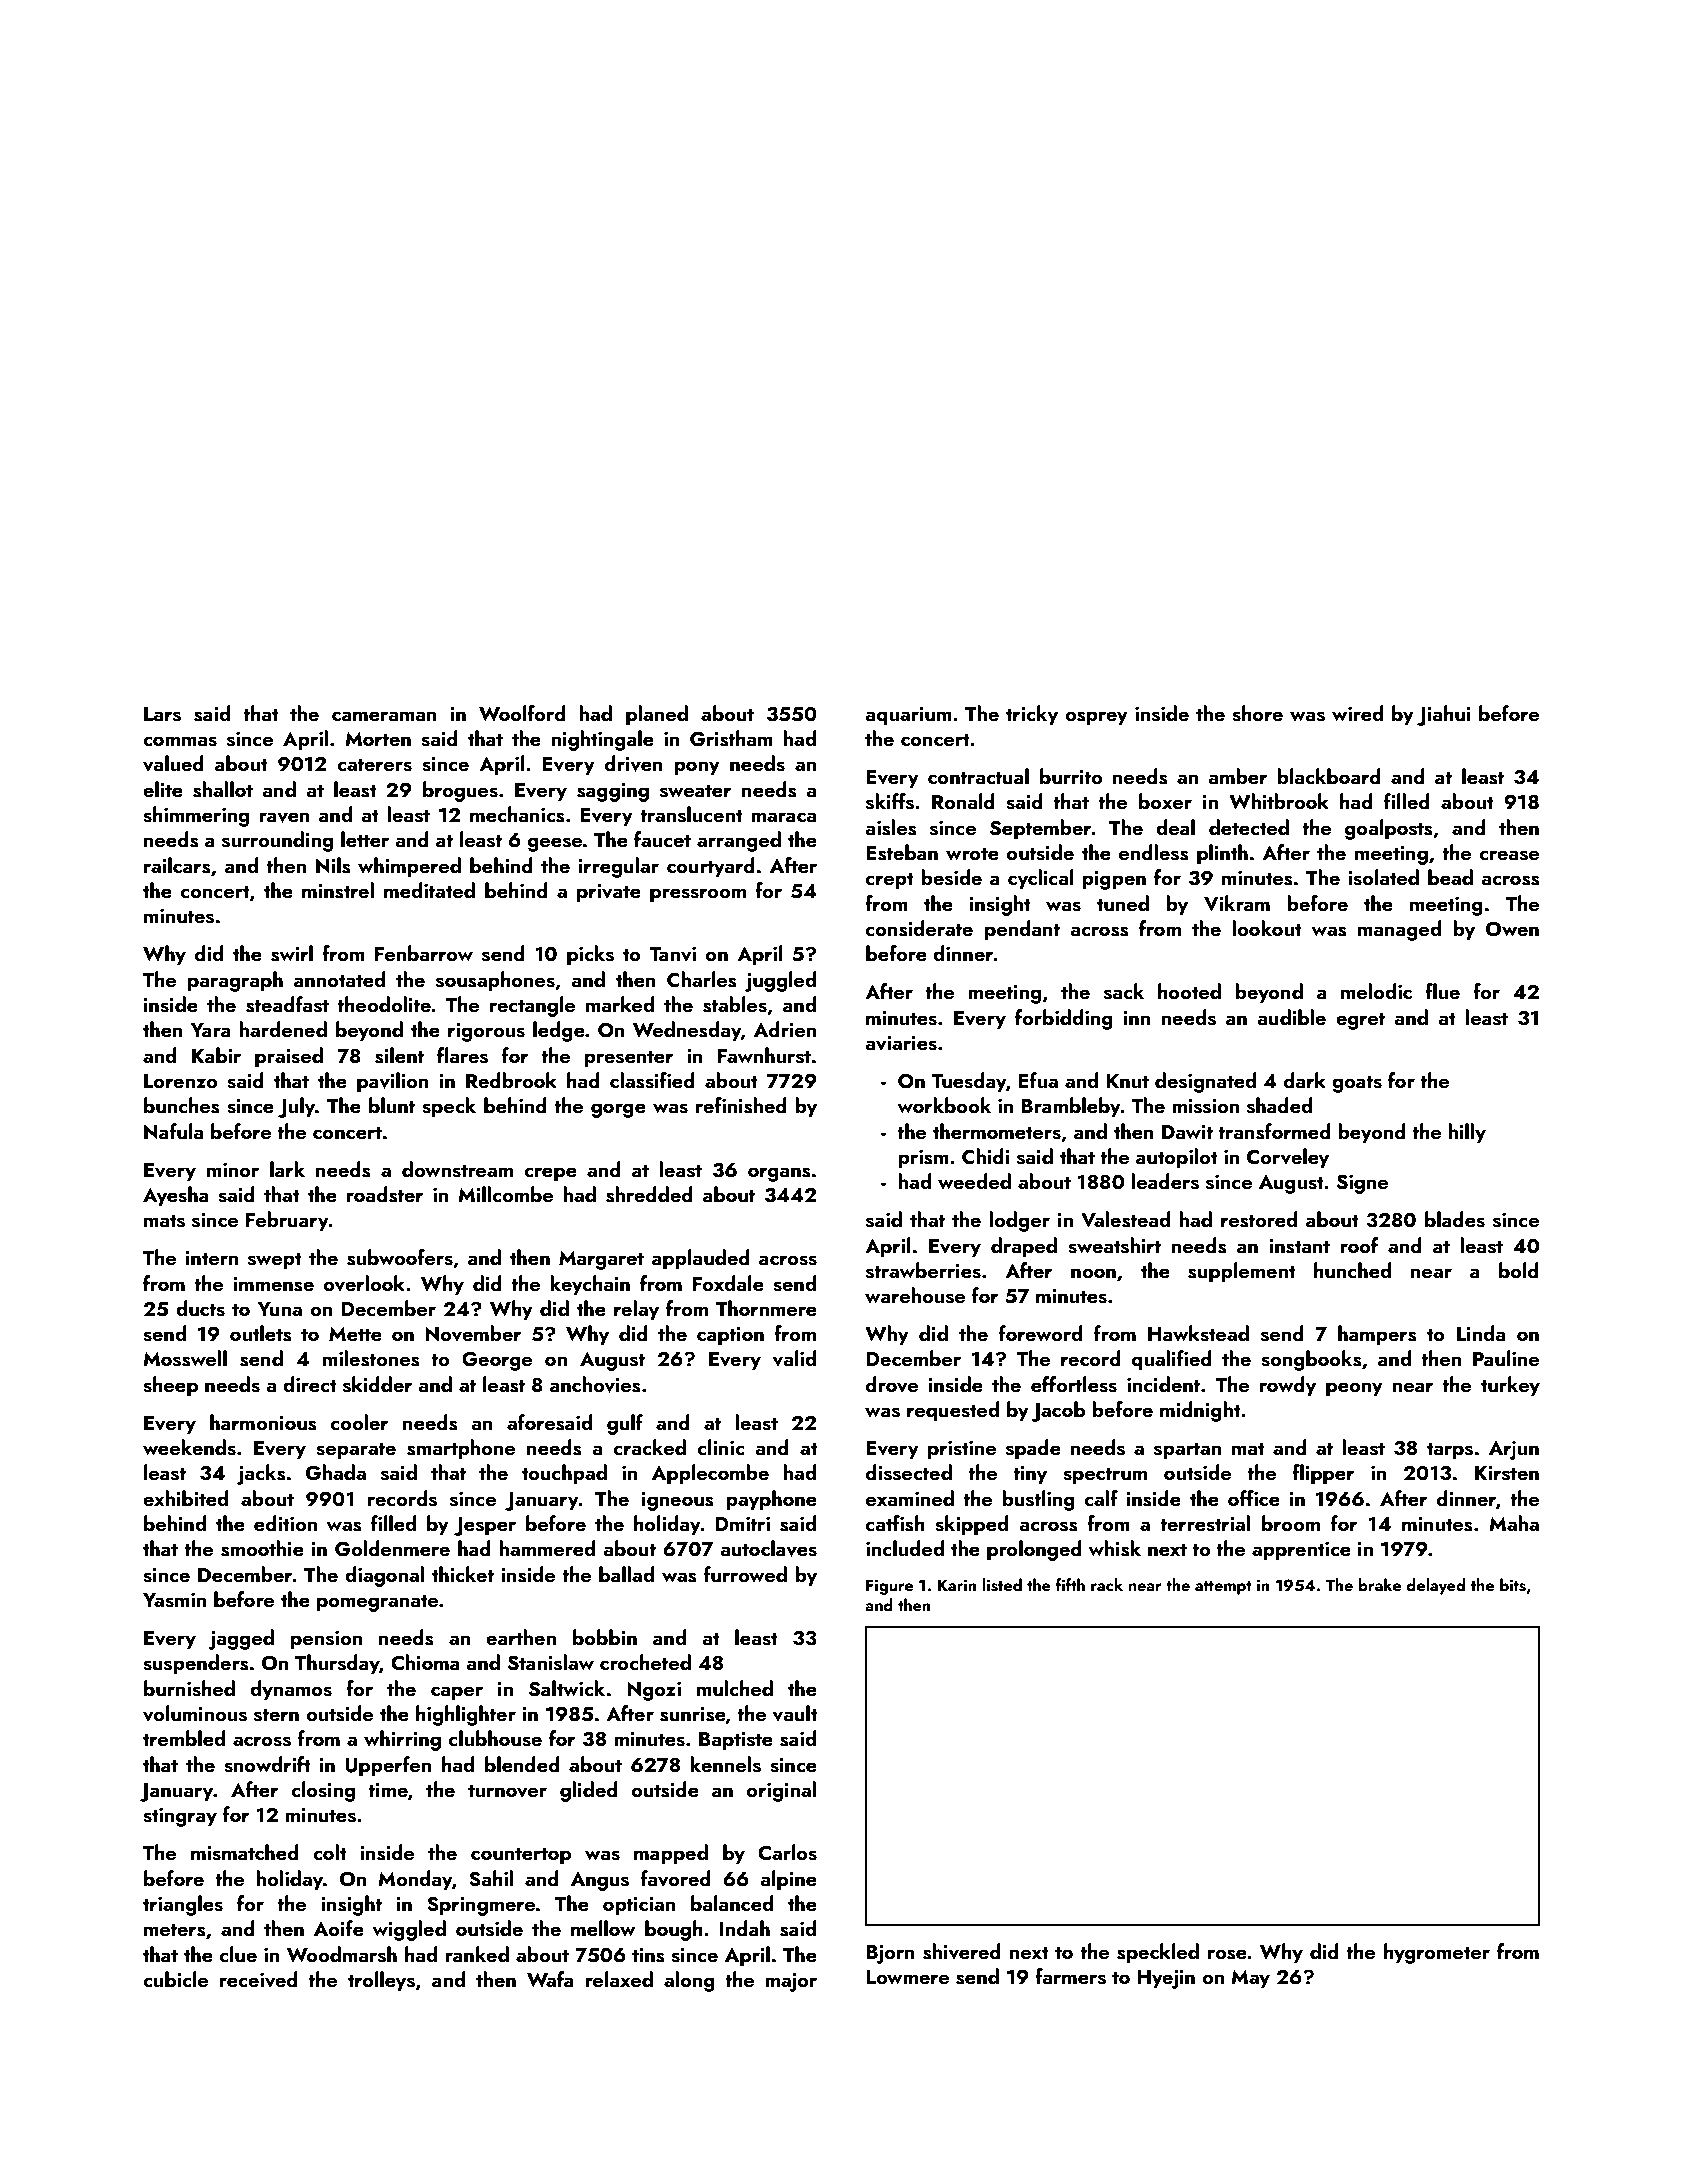 The image size is (1683, 2178). What do you see at coordinates (791, 1982) in the screenshot?
I see `major` at bounding box center [791, 1982].
